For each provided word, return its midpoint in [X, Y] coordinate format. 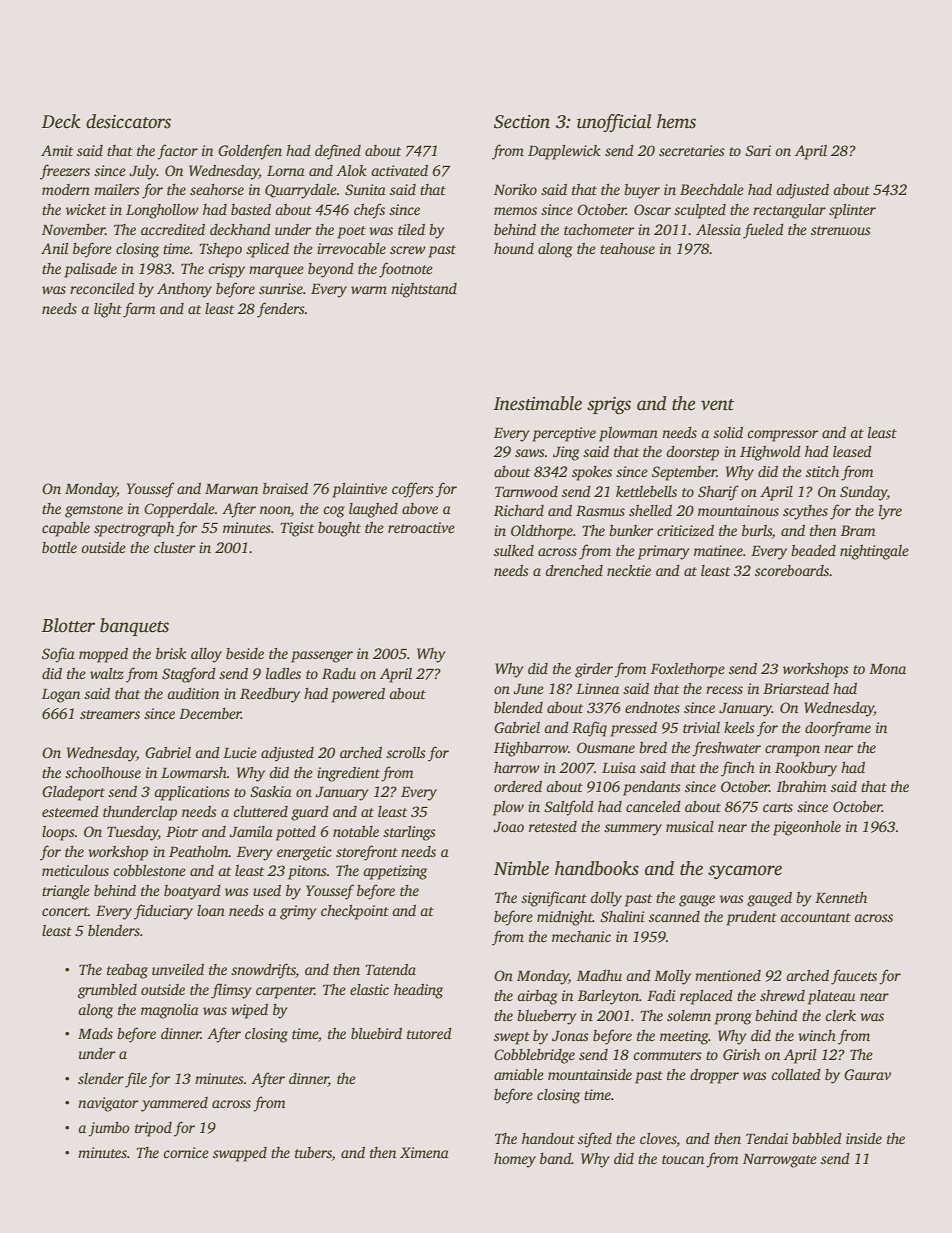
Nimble [521, 868]
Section [522, 122]
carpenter [285, 992]
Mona [887, 669]
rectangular [789, 211]
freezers [65, 172]
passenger [322, 657]
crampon [792, 751]
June [528, 689]
